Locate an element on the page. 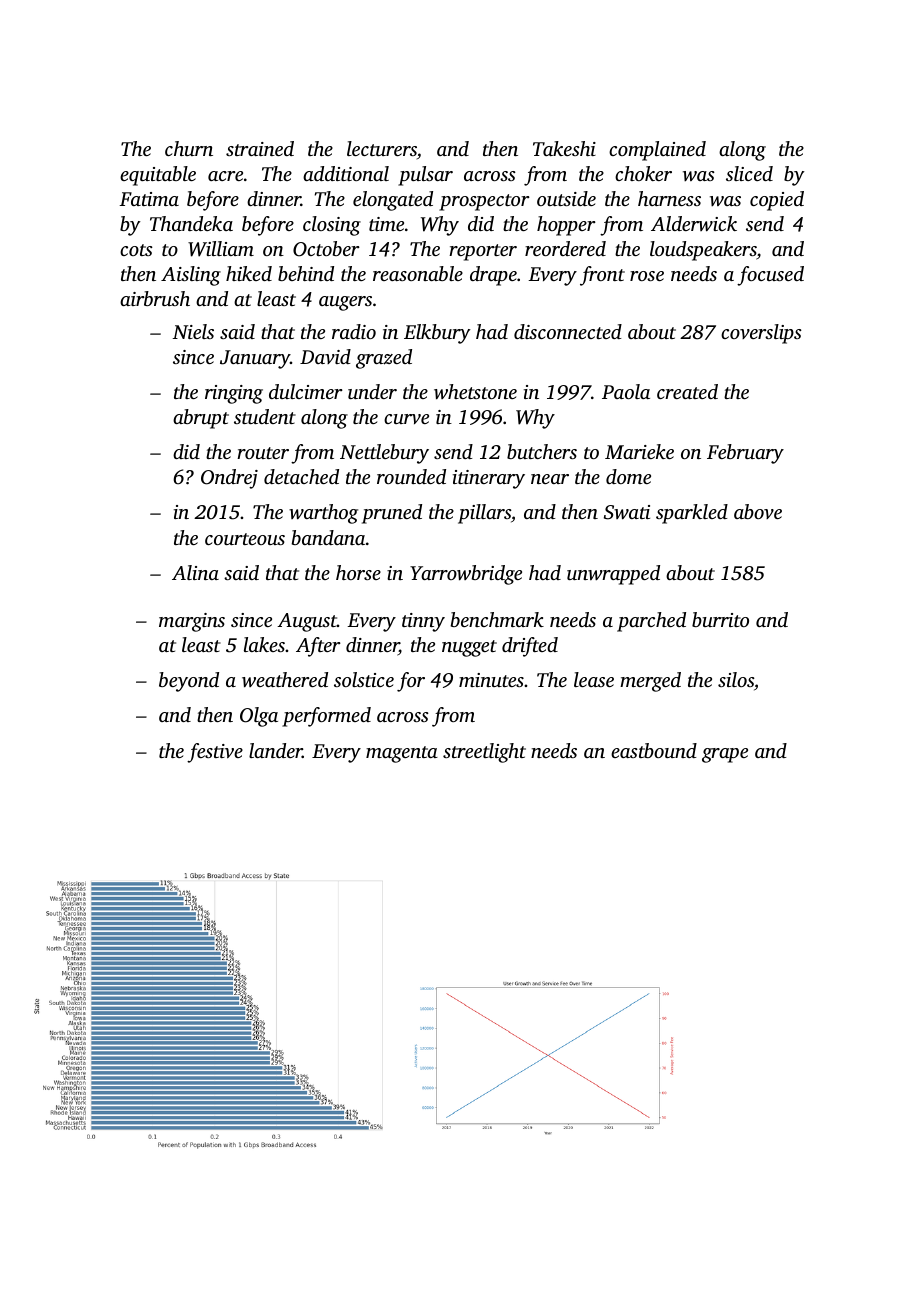 This page has width=924, height=1311. Alina is located at coordinates (195, 572).
